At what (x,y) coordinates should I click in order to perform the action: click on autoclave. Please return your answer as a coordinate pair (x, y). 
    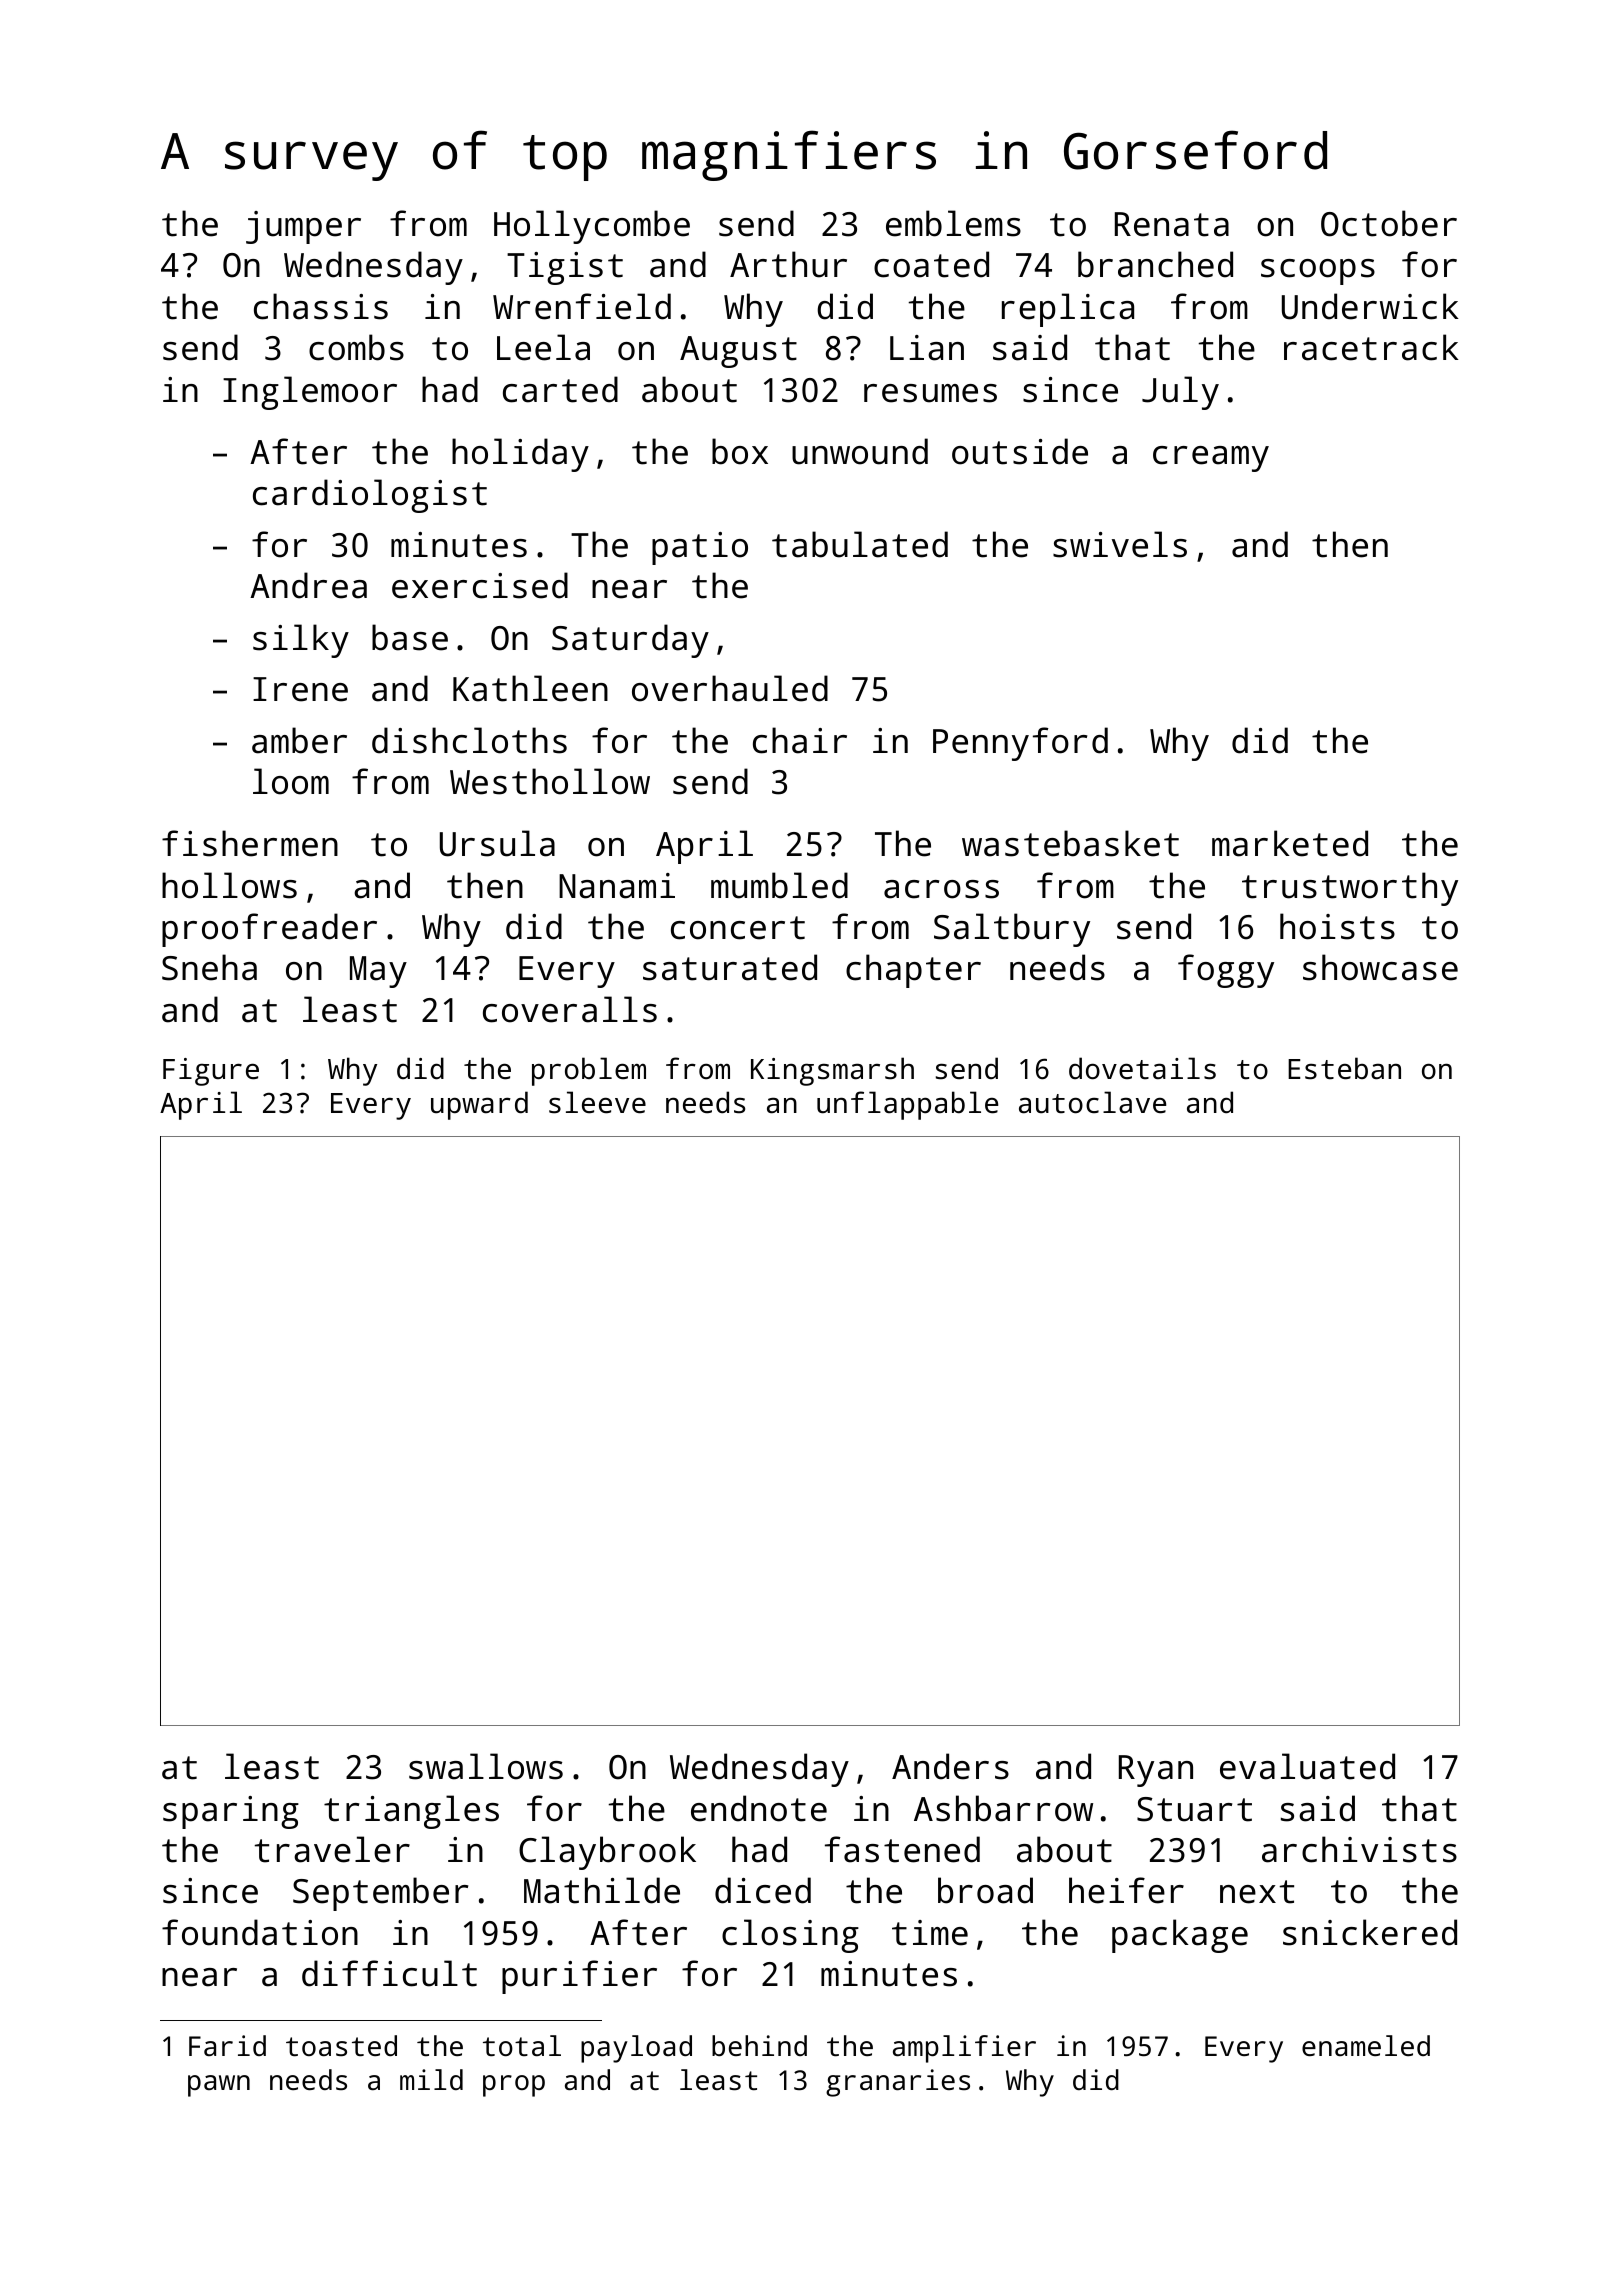
    Looking at the image, I should click on (1092, 1102).
